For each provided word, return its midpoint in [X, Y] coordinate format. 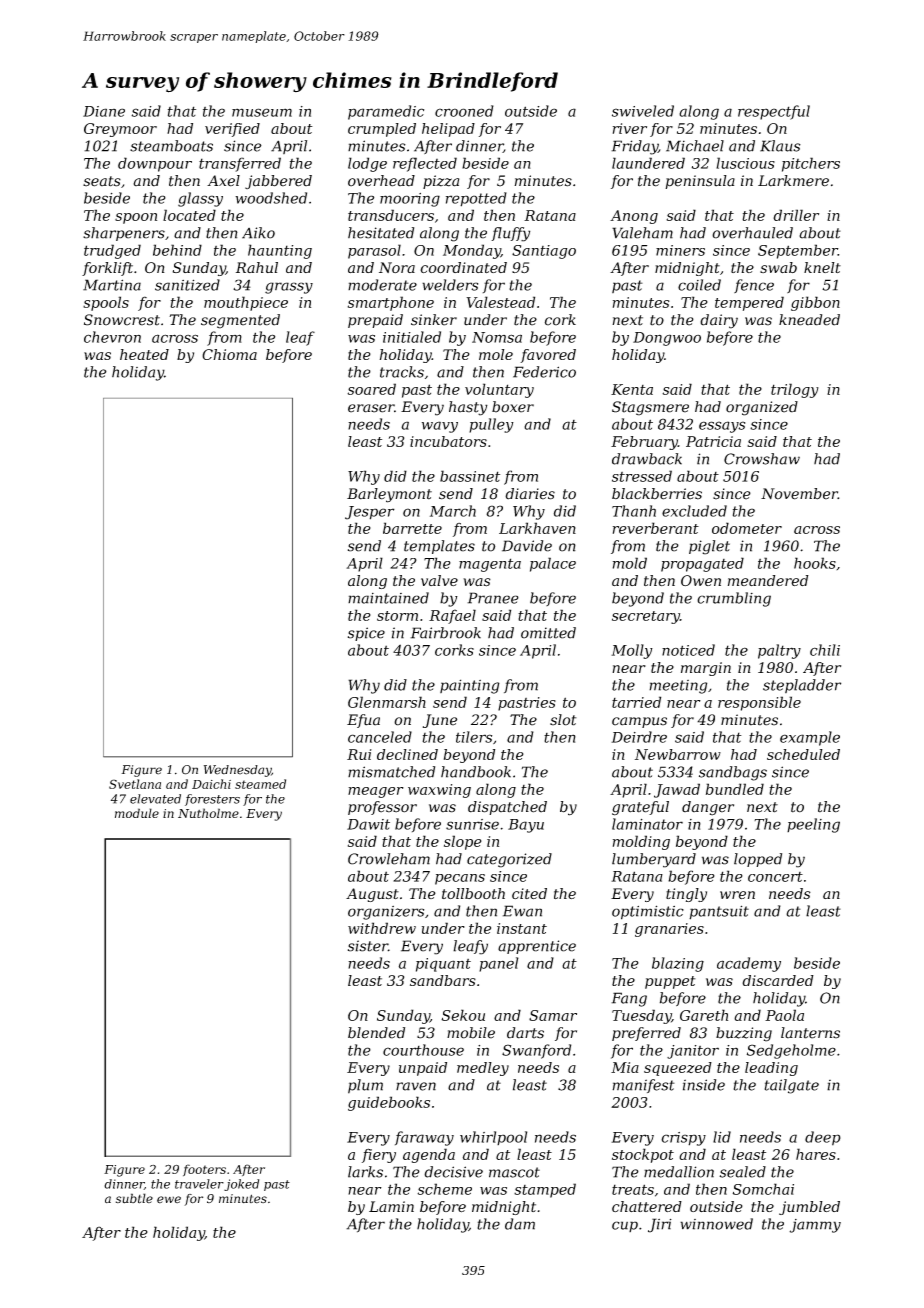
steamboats [171, 146]
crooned [464, 111]
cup [625, 1226]
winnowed [716, 1224]
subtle [134, 1198]
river [630, 128]
